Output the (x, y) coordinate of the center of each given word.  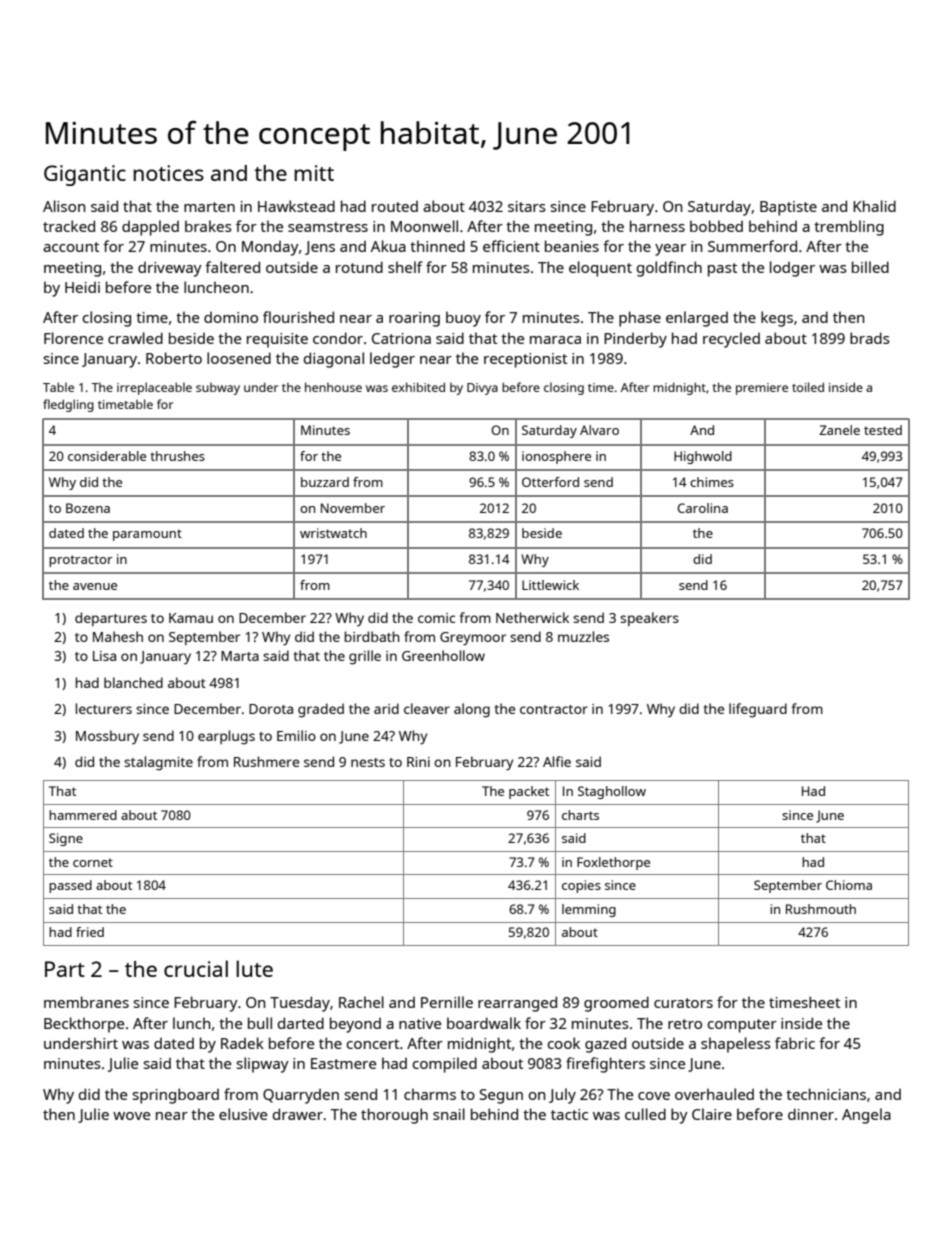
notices (168, 173)
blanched (133, 682)
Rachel (361, 1002)
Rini (418, 762)
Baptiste (788, 208)
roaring (414, 319)
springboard (176, 1096)
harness (657, 226)
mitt (314, 173)
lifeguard (758, 710)
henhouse (333, 387)
